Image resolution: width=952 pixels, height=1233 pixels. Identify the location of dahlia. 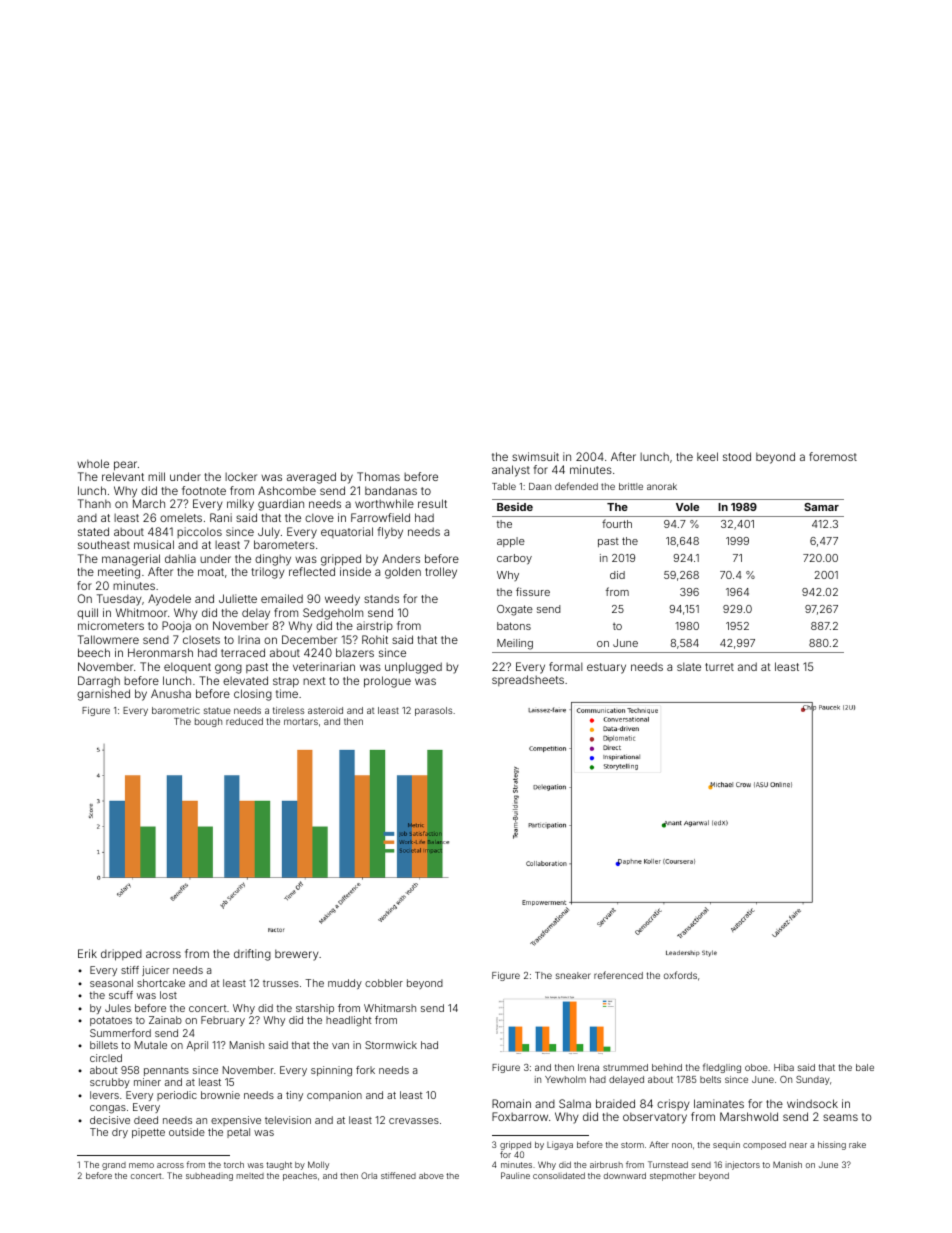
(180, 558).
